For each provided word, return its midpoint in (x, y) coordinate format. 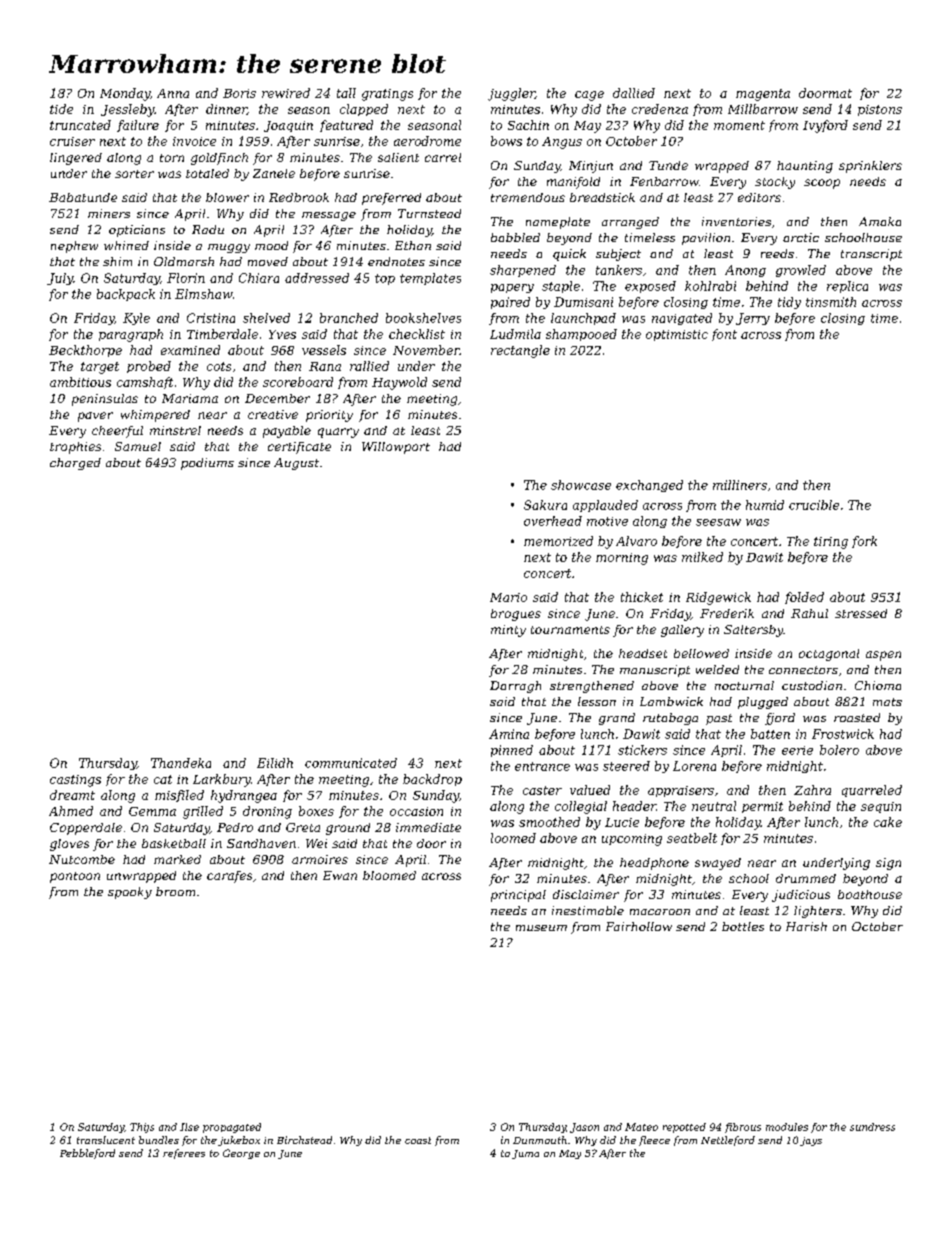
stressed (861, 613)
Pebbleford (87, 1154)
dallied (634, 93)
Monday (125, 94)
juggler (511, 94)
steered (626, 766)
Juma (525, 1154)
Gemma (152, 811)
